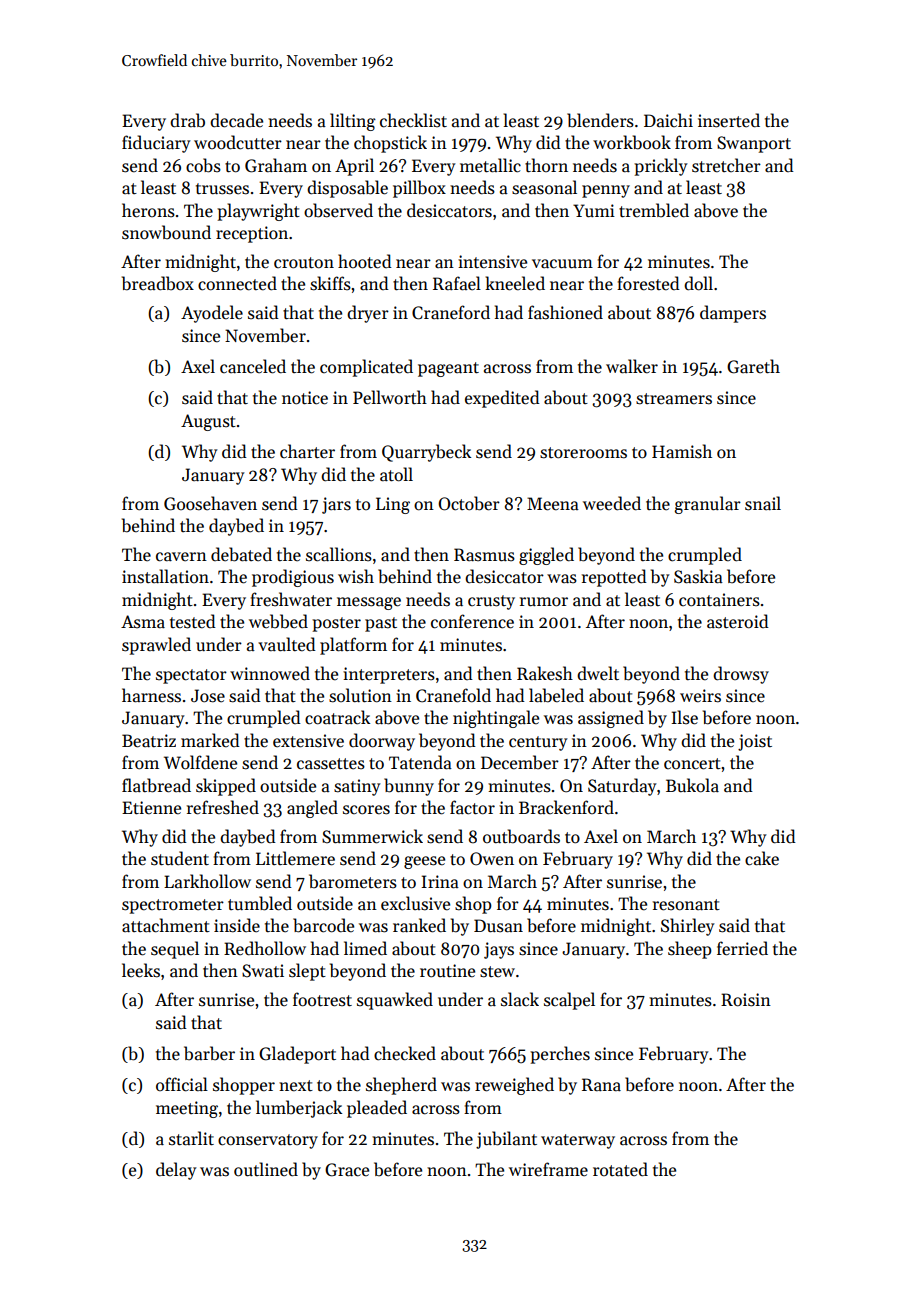  What do you see at coordinates (389, 675) in the image?
I see `interpreters` at bounding box center [389, 675].
